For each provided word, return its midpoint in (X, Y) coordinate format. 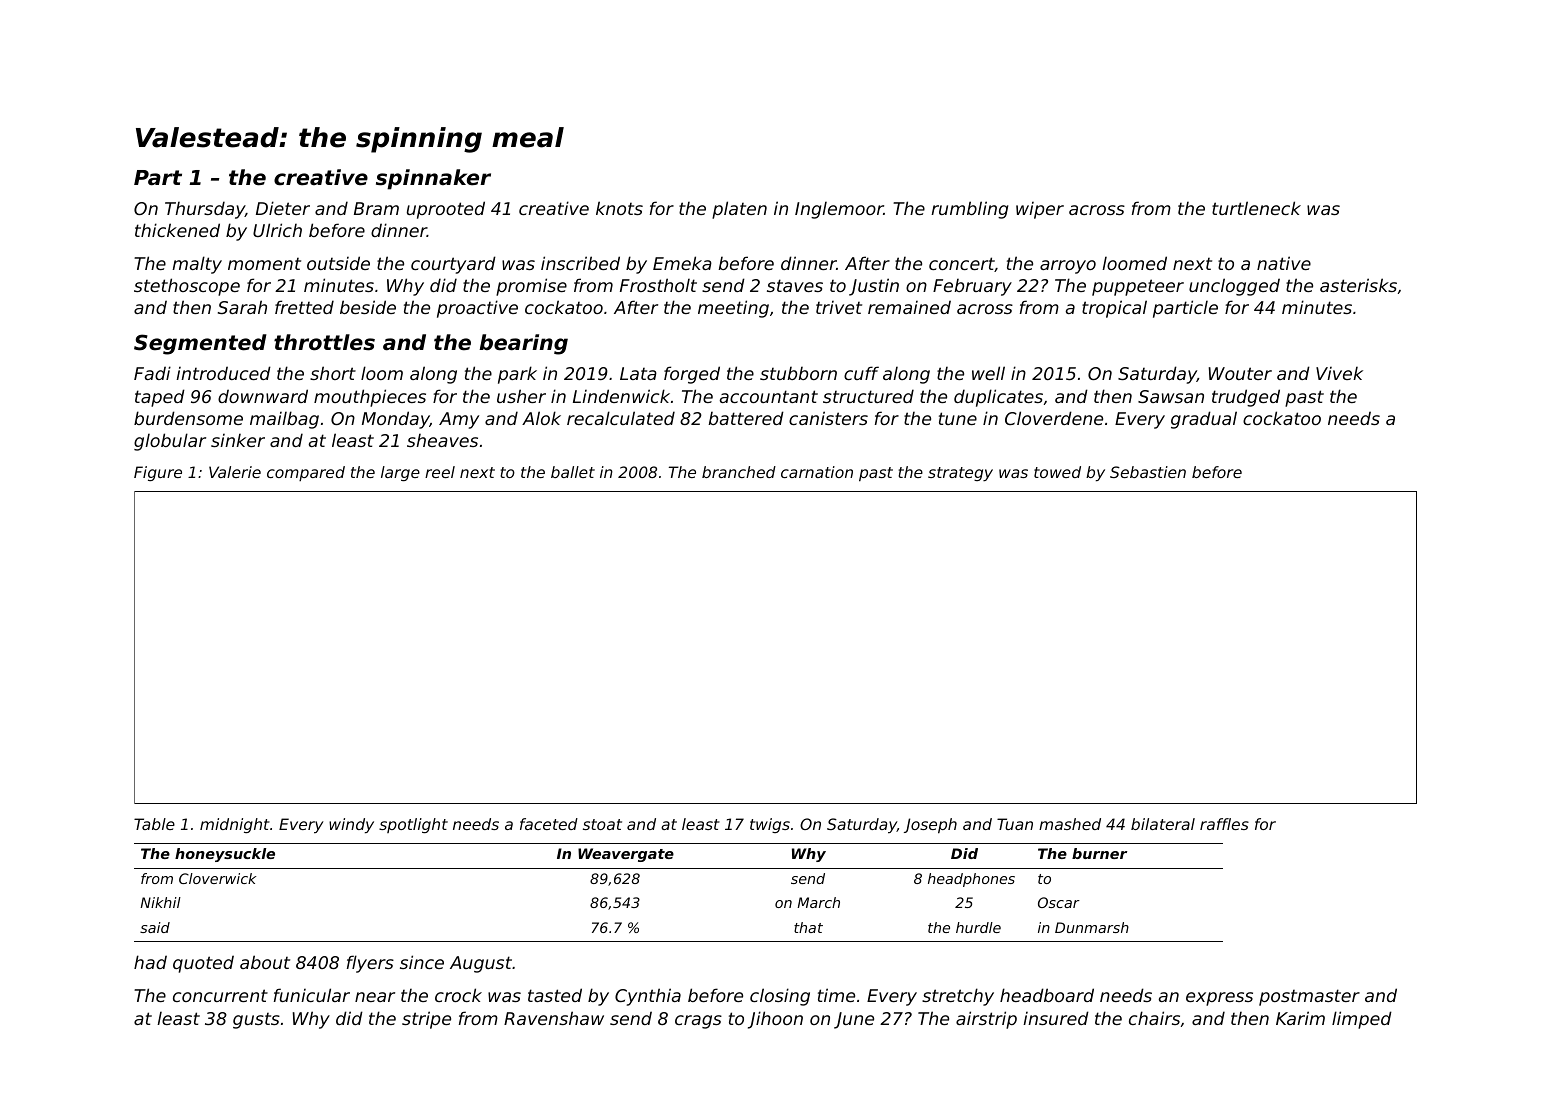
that (808, 927)
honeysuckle (225, 855)
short (333, 373)
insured (1056, 1018)
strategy (960, 474)
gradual (1204, 420)
